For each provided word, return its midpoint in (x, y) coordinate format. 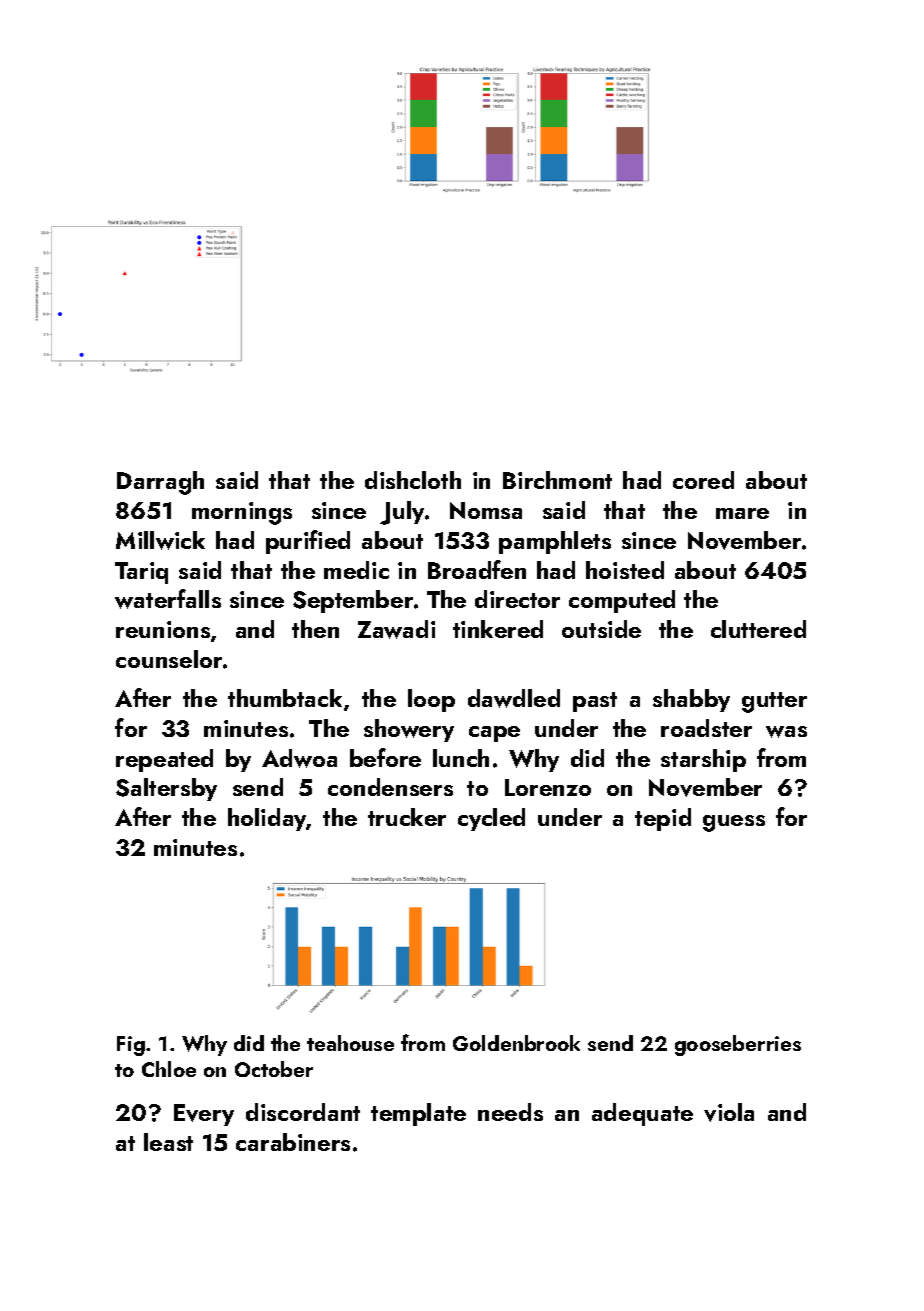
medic (356, 570)
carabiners (293, 1142)
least (168, 1142)
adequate (642, 1114)
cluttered (758, 629)
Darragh (160, 483)
